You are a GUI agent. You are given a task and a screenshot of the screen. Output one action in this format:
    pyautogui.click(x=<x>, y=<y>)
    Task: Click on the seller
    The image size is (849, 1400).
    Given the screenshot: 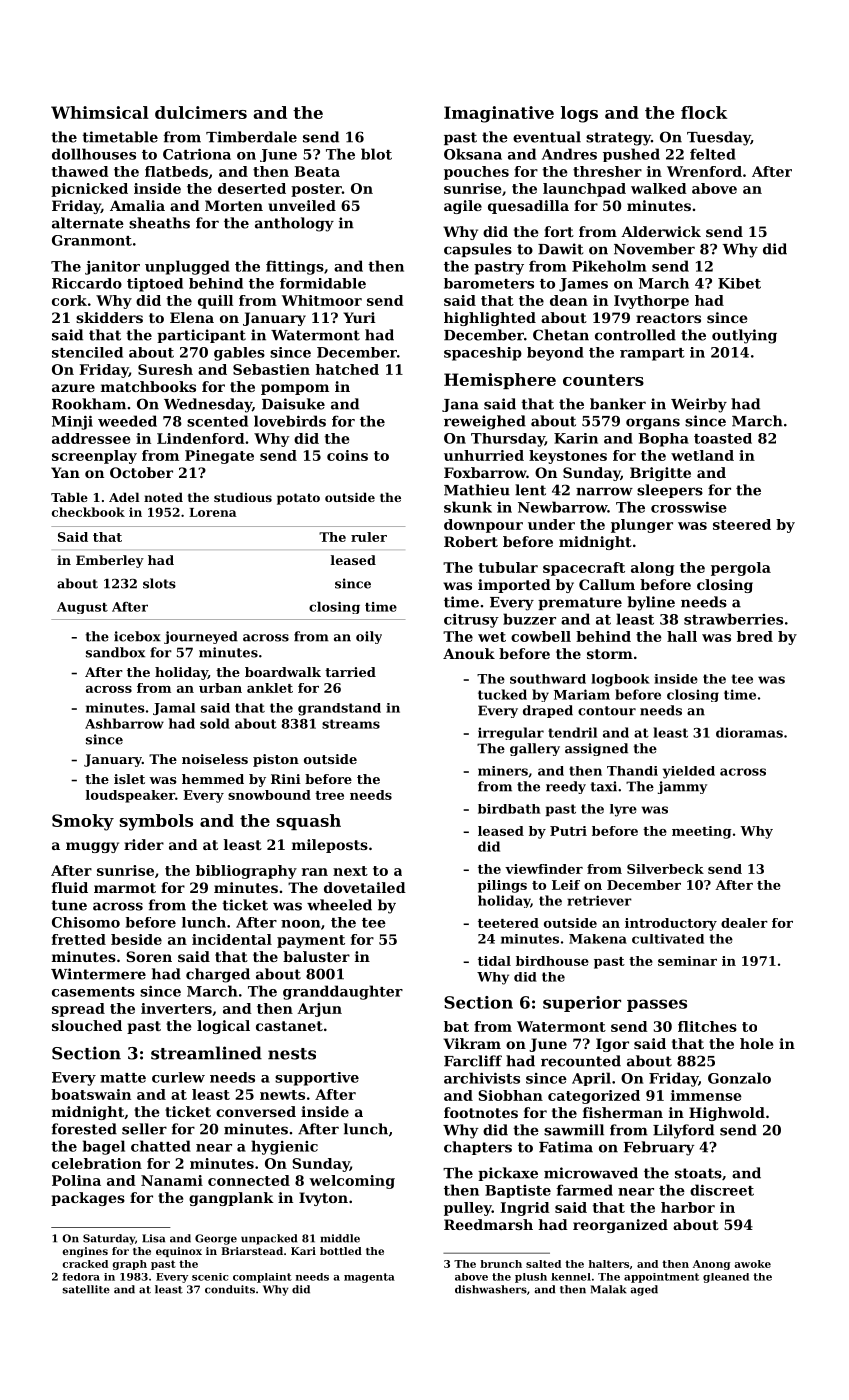 What is the action you would take?
    pyautogui.click(x=144, y=1129)
